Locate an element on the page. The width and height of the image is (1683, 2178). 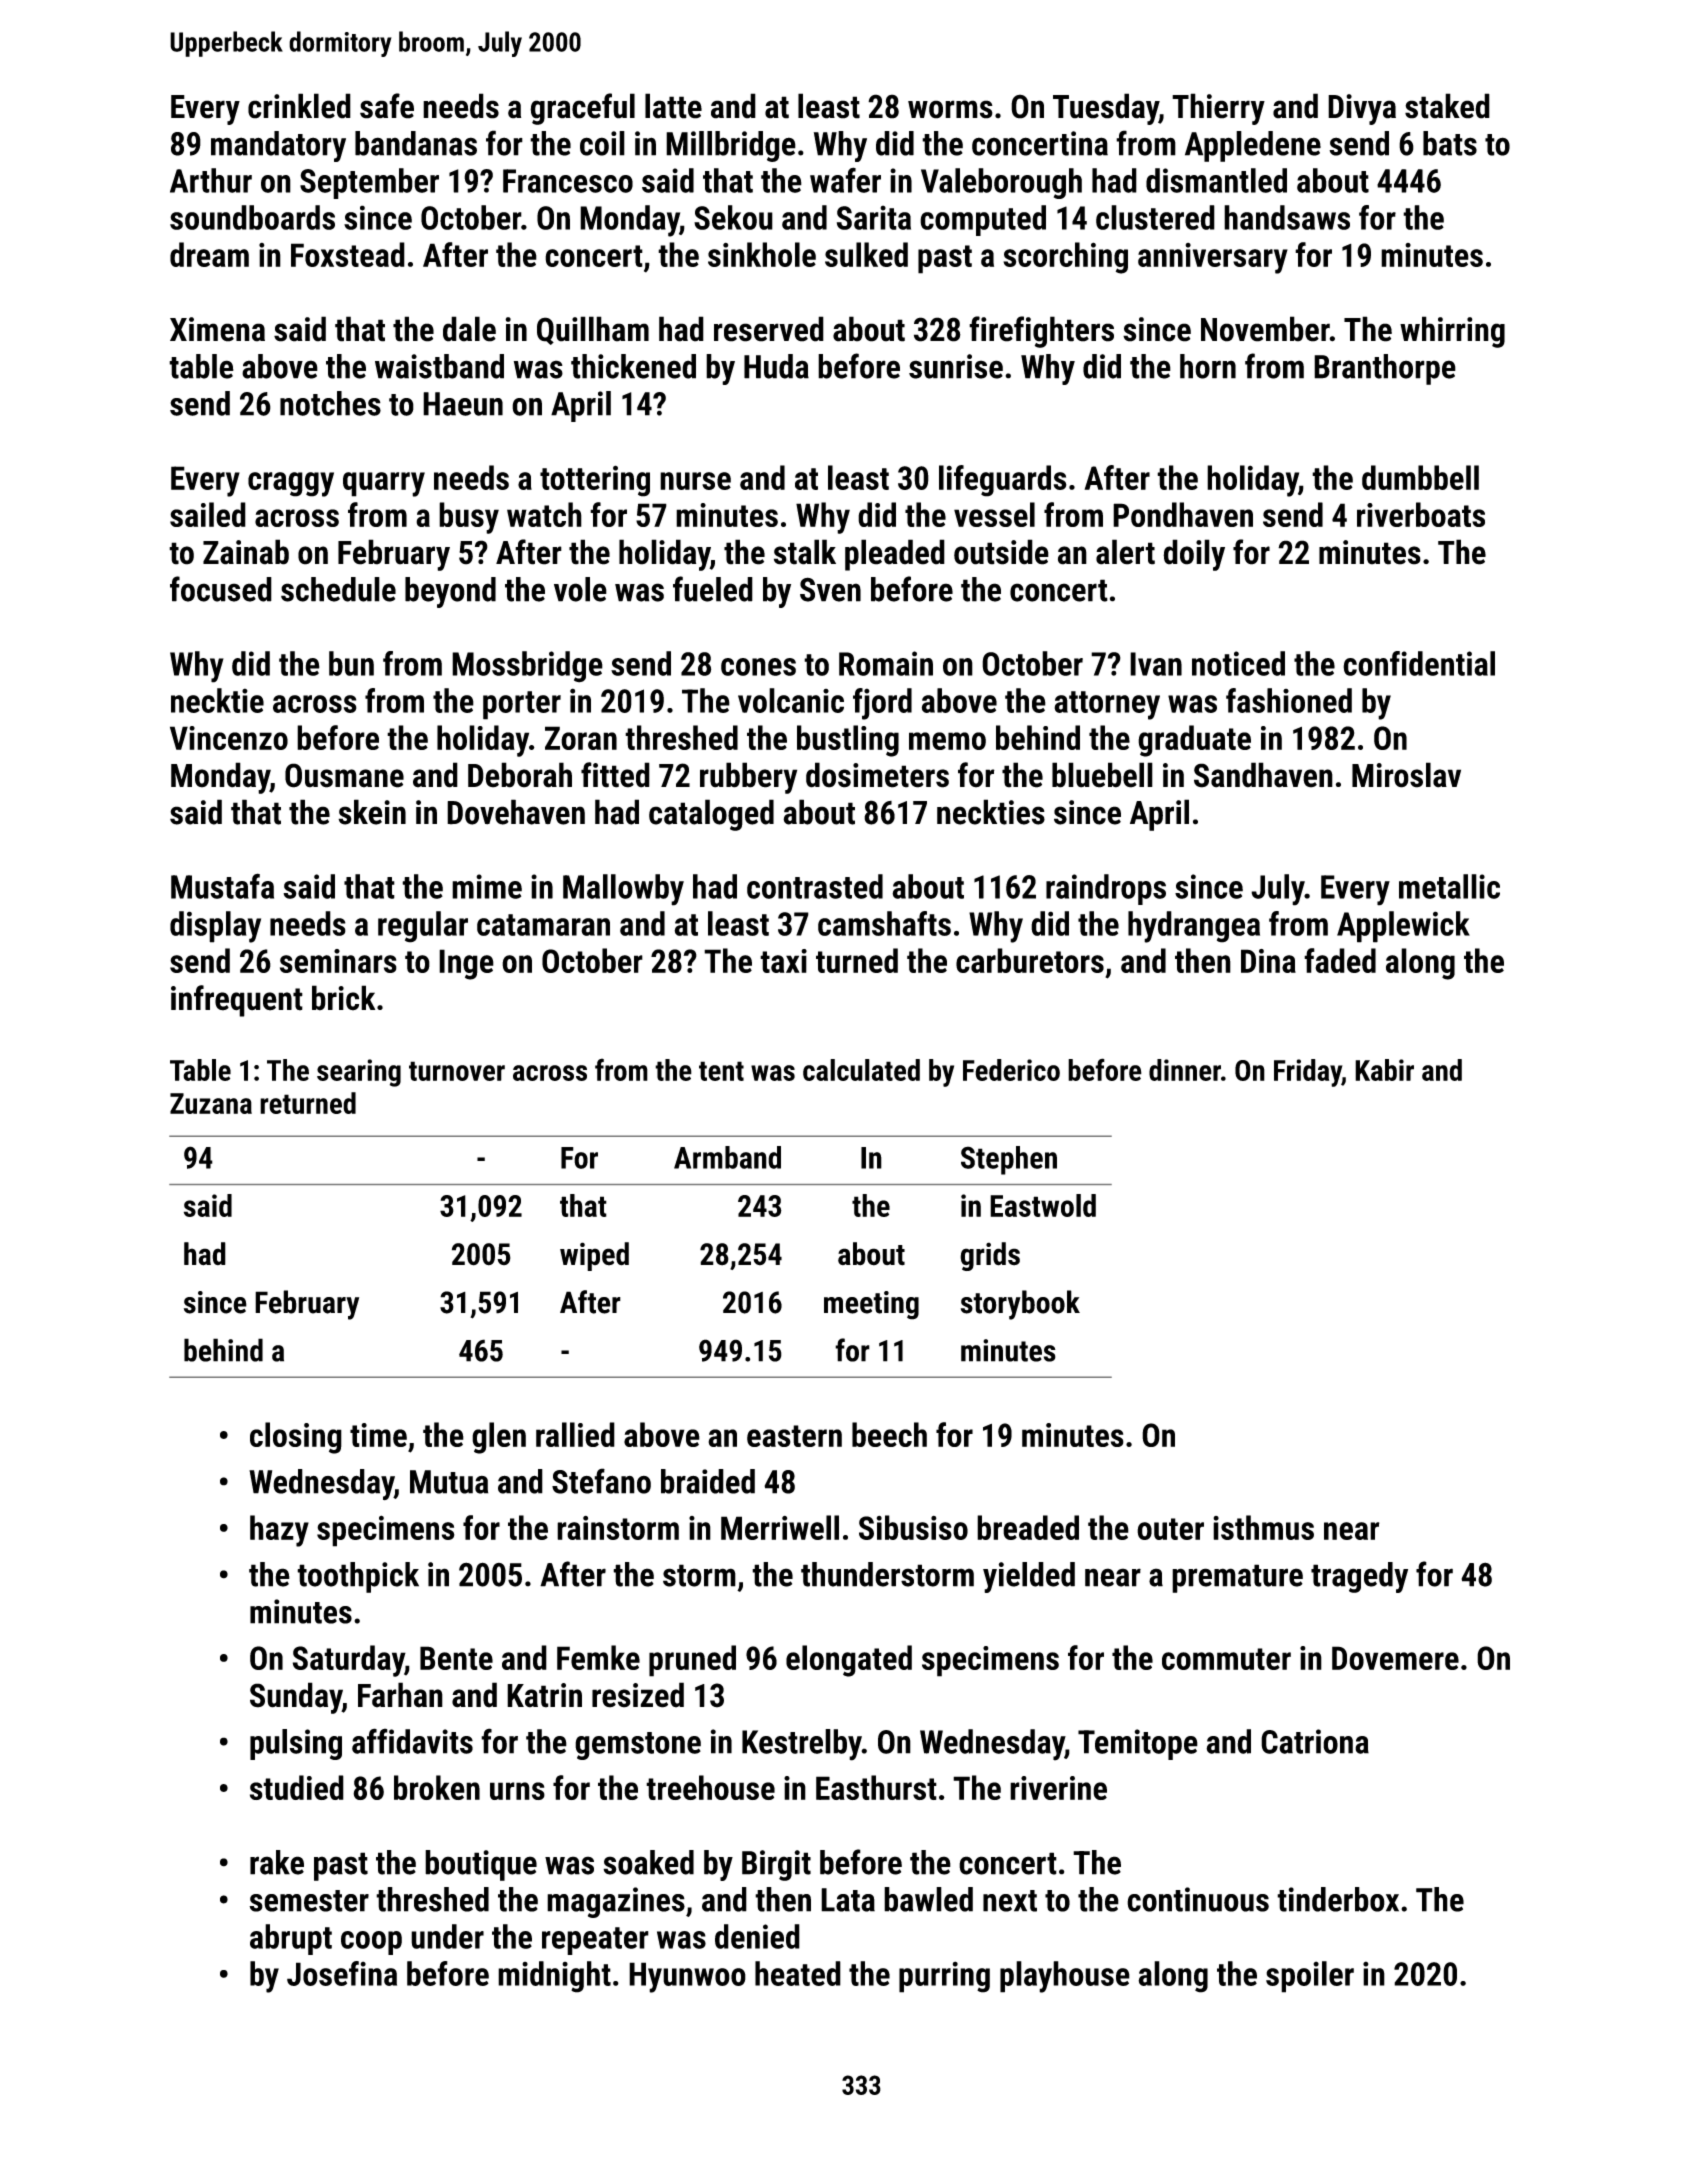
cones is located at coordinates (758, 667).
